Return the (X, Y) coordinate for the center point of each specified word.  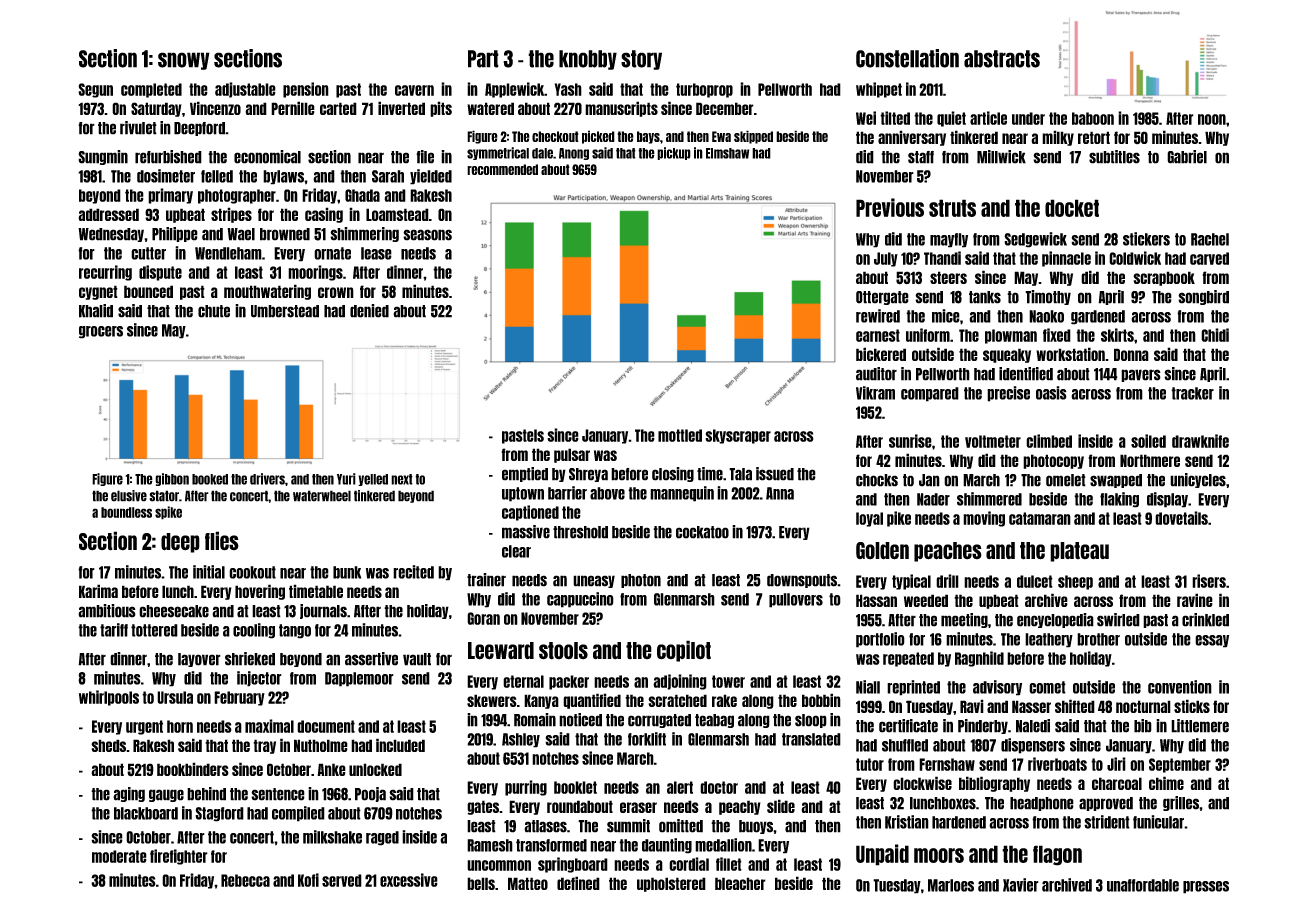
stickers (1146, 239)
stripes (231, 215)
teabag (714, 721)
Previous (890, 207)
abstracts (1002, 59)
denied (369, 311)
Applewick (514, 90)
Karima (98, 591)
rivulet (138, 128)
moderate (119, 856)
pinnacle (1066, 259)
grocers (101, 332)
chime (1166, 783)
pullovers (796, 600)
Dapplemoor (359, 679)
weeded (926, 600)
